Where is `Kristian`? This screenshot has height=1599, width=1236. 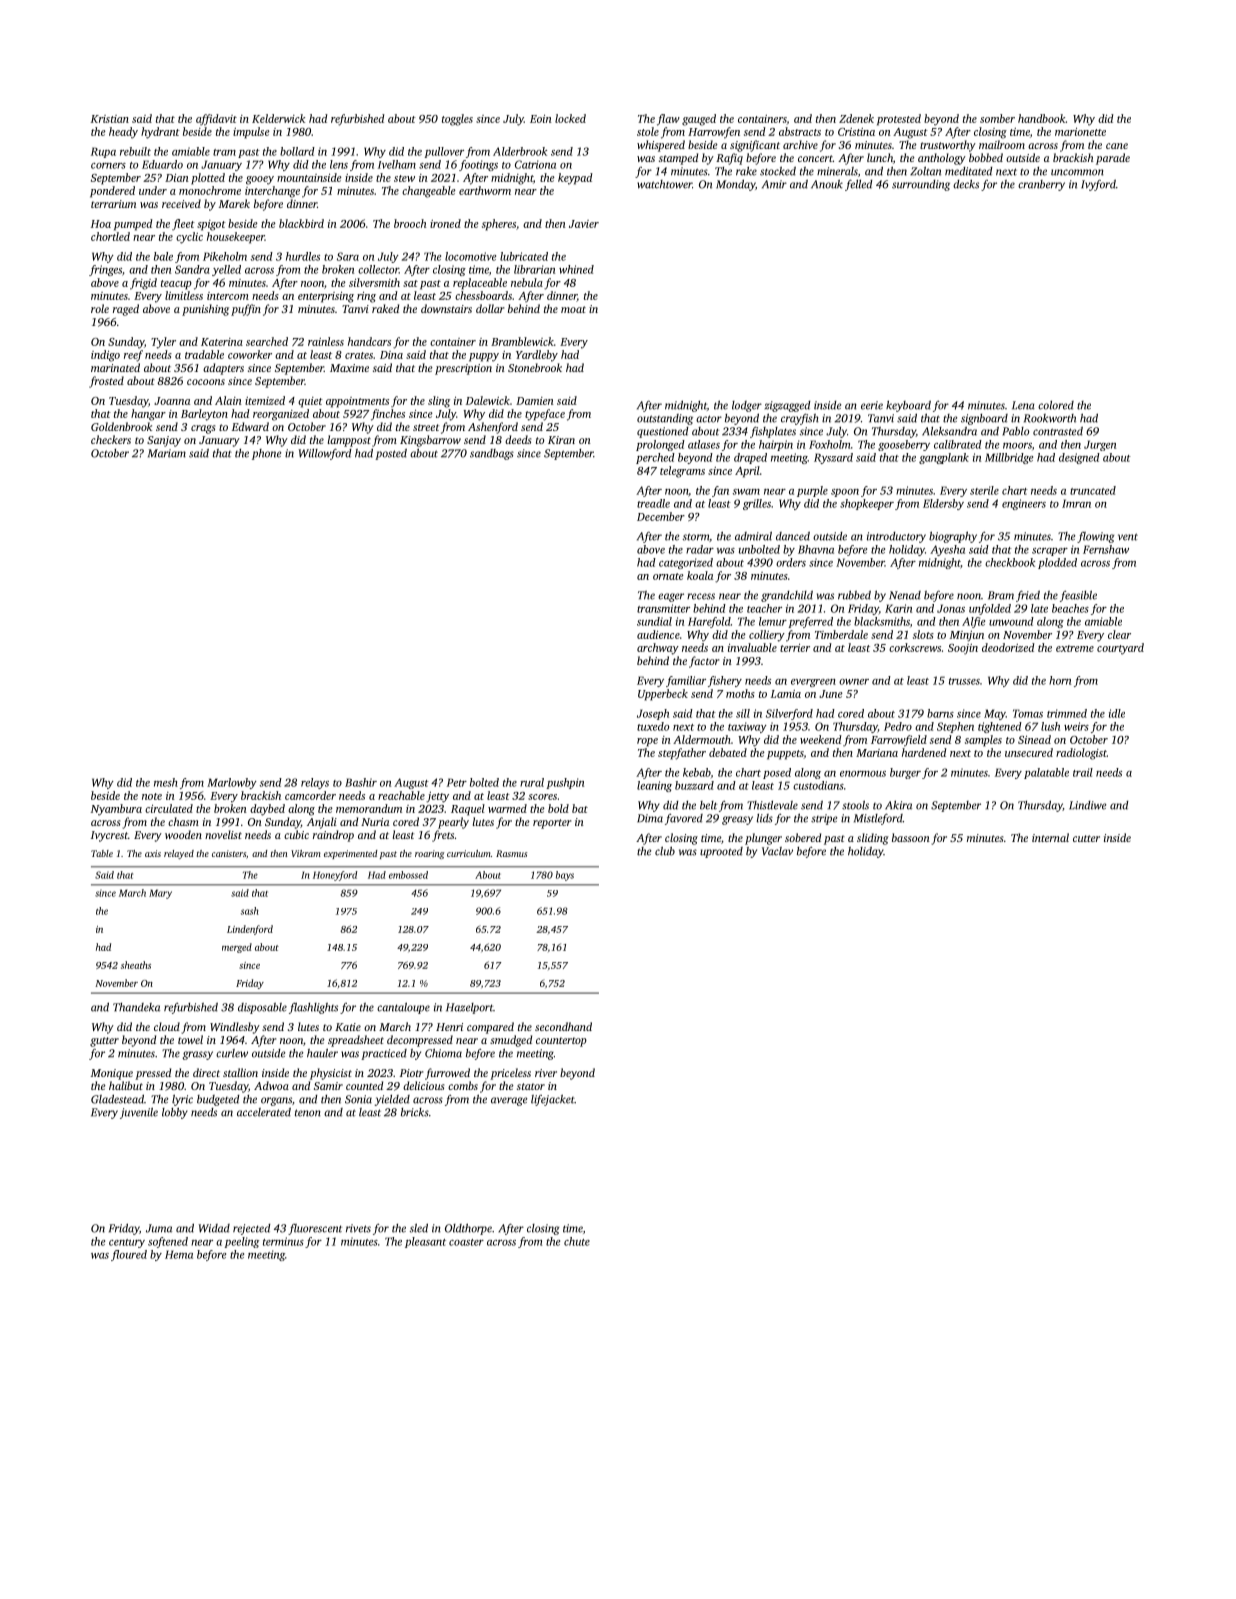
Kristian is located at coordinates (110, 119).
